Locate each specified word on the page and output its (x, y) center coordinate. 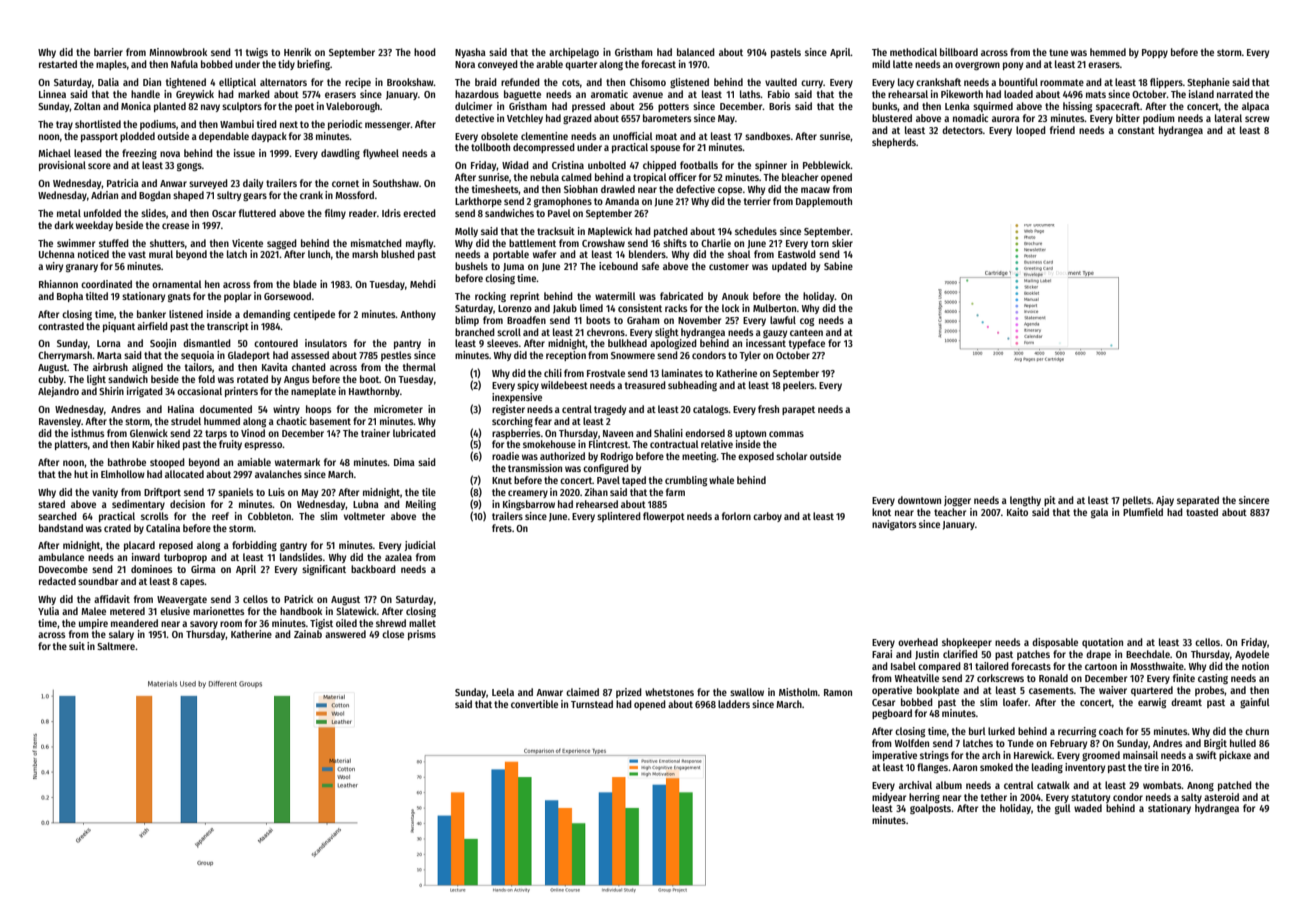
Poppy (1155, 53)
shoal (739, 254)
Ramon (838, 692)
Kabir (143, 444)
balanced (696, 52)
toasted (1202, 512)
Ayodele (1252, 655)
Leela (503, 692)
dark (64, 225)
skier (842, 243)
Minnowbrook (178, 52)
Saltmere (116, 646)
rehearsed (597, 504)
